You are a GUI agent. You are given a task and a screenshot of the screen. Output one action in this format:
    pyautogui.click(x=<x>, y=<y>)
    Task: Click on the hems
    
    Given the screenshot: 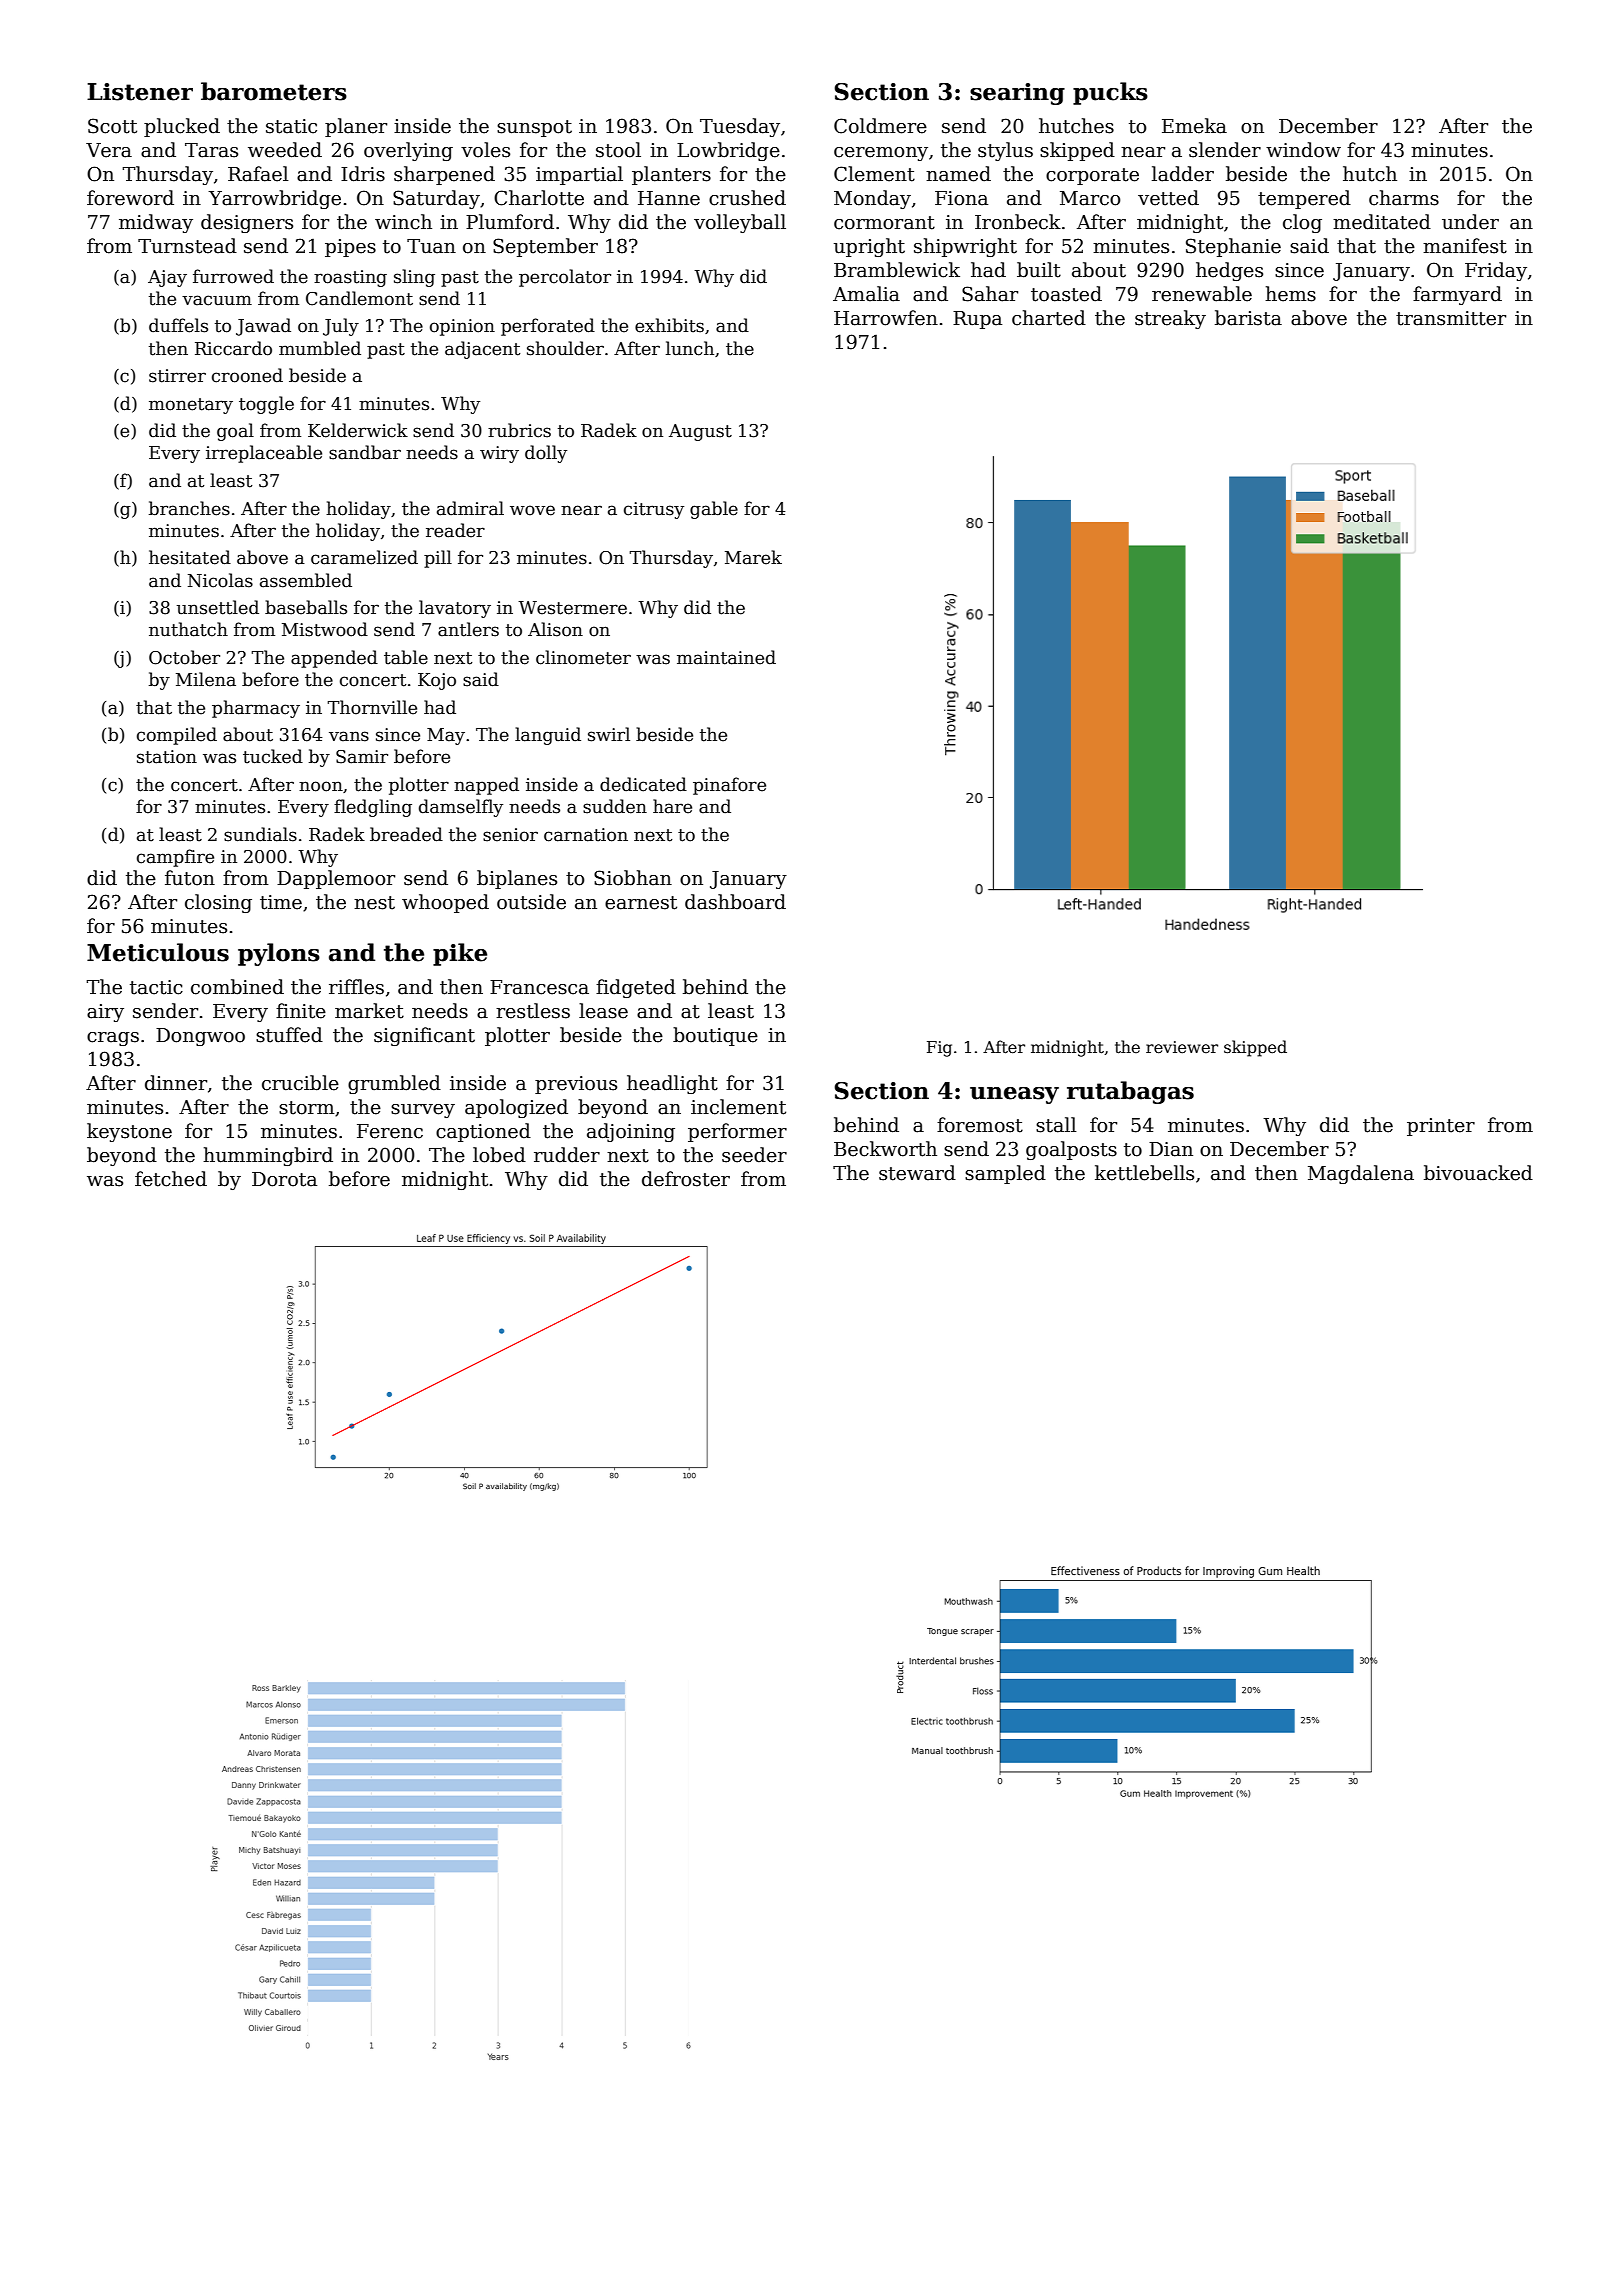 What is the action you would take?
    pyautogui.click(x=1290, y=294)
